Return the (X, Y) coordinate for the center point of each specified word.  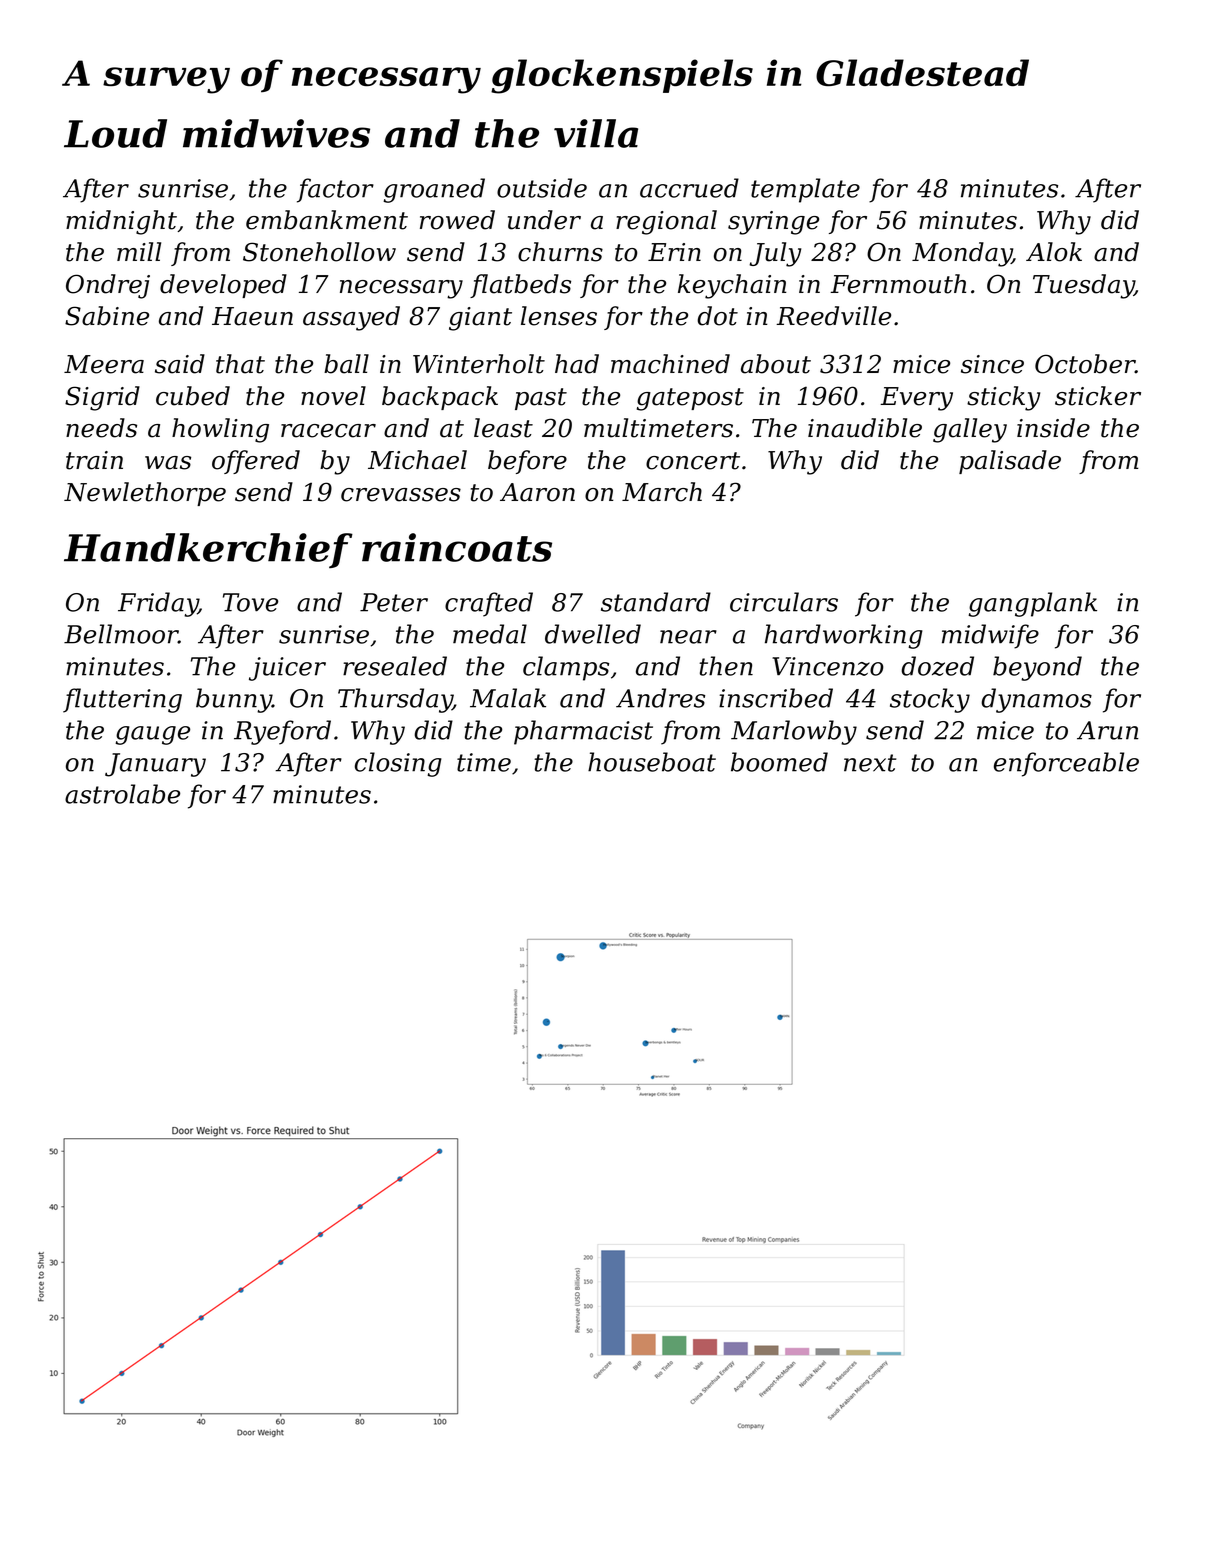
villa (596, 133)
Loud (115, 133)
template (805, 190)
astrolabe (122, 794)
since (992, 364)
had (577, 364)
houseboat (652, 762)
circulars (784, 602)
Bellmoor (121, 634)
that (240, 364)
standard (656, 602)
